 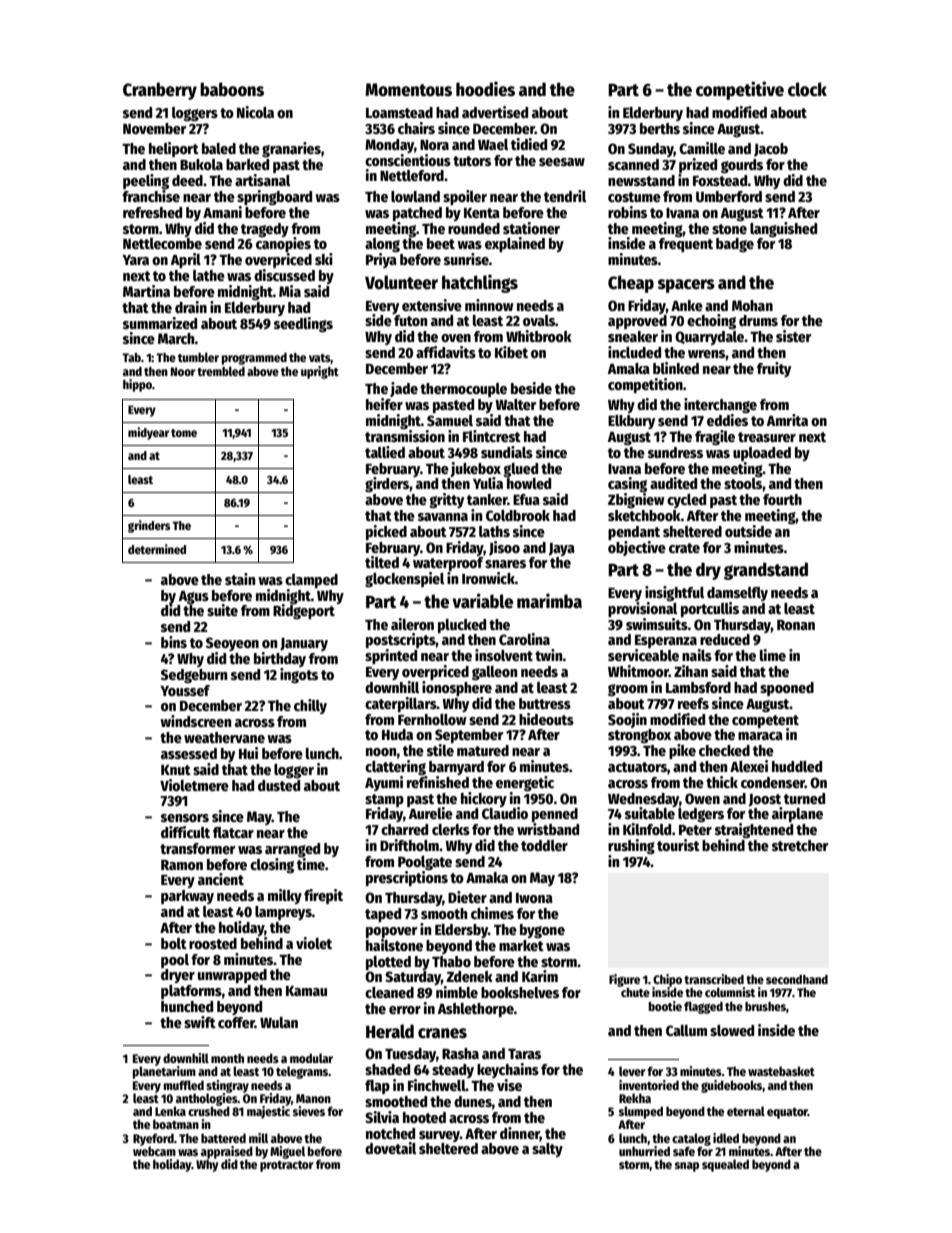 I want to click on month, so click(x=227, y=1058).
